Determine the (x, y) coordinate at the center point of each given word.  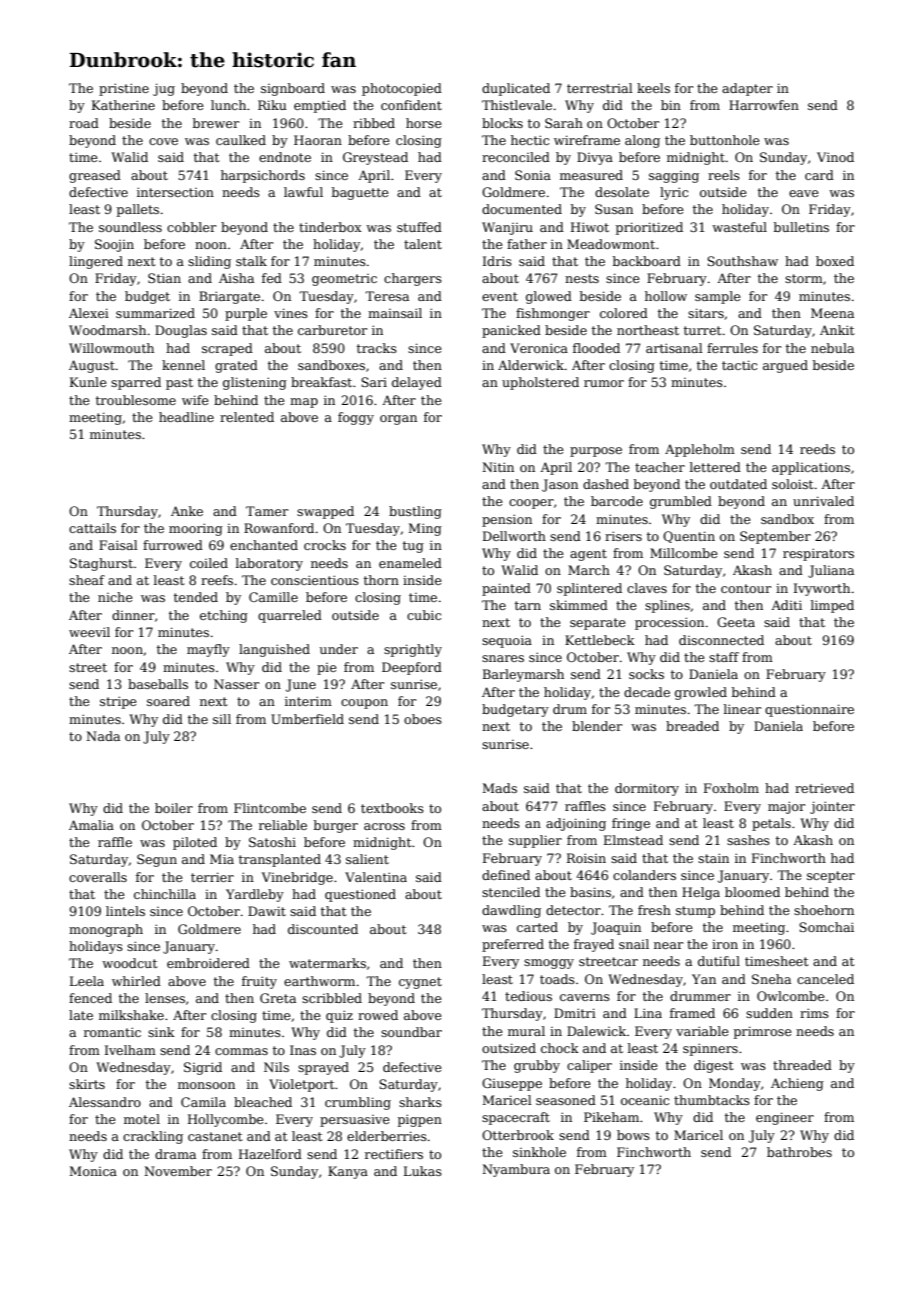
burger (336, 826)
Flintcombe (270, 808)
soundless (130, 227)
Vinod (835, 157)
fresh (654, 910)
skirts (87, 1084)
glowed (549, 297)
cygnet (420, 983)
